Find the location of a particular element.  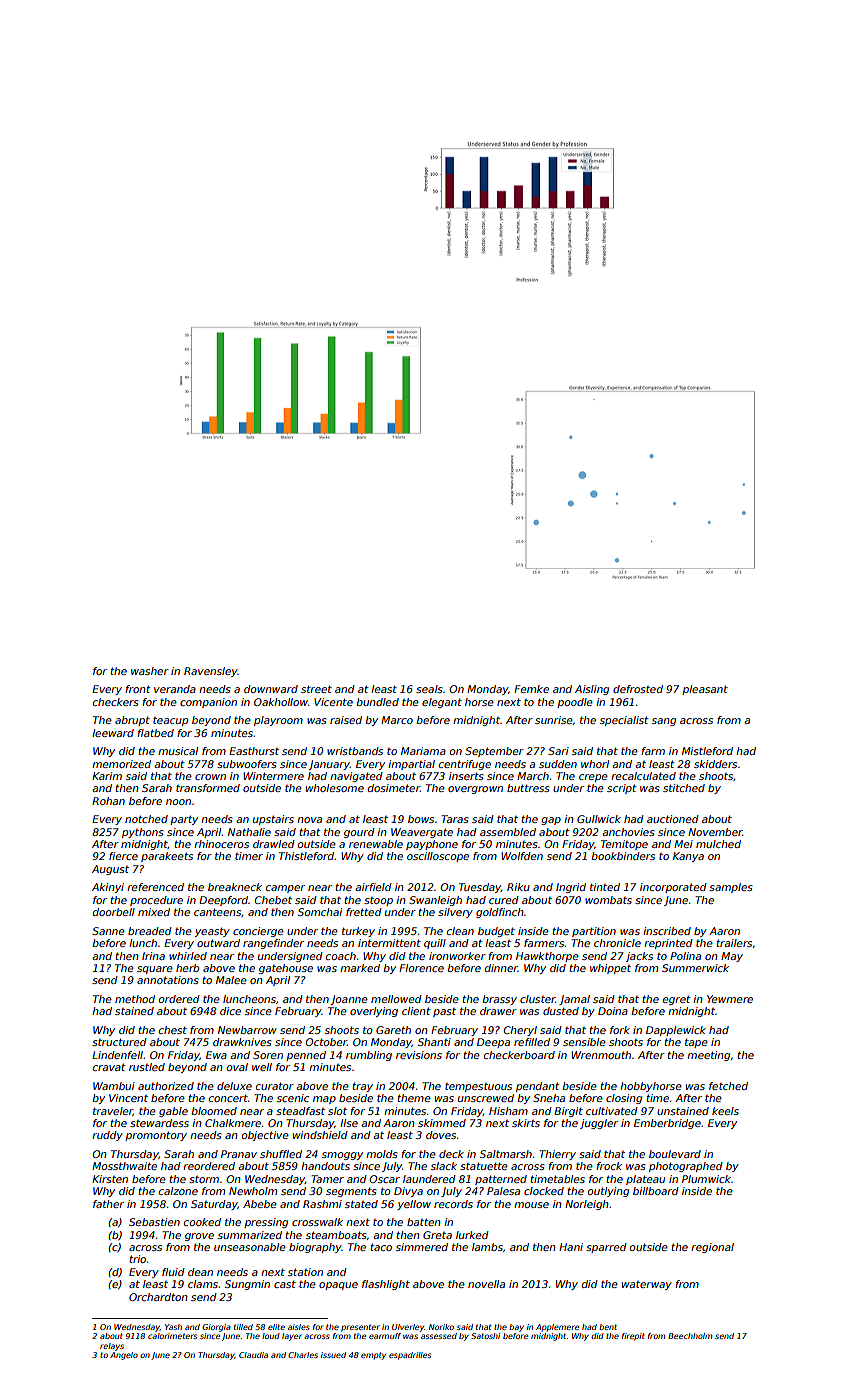

lambs is located at coordinates (487, 1247).
